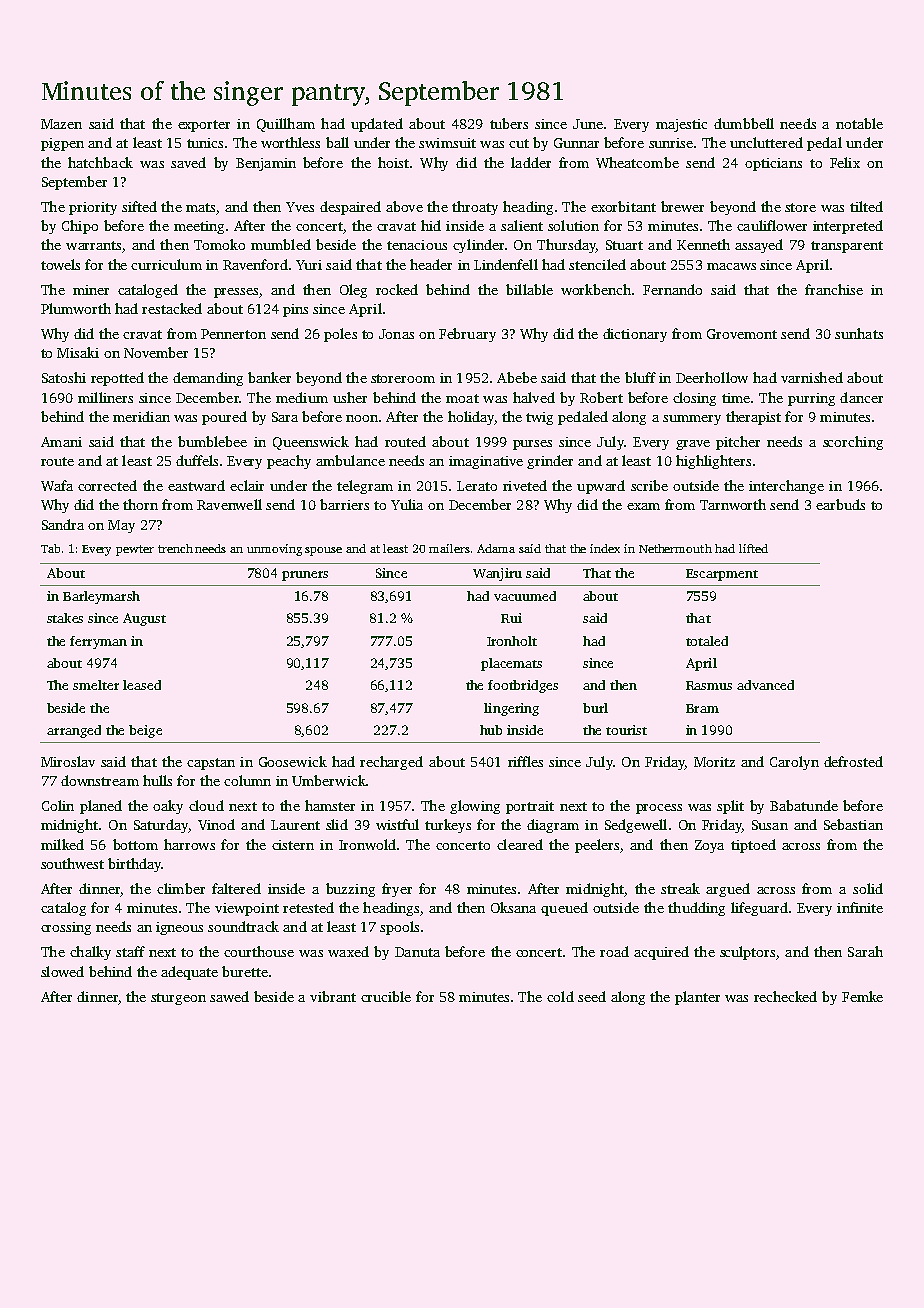  I want to click on Rui, so click(511, 618).
